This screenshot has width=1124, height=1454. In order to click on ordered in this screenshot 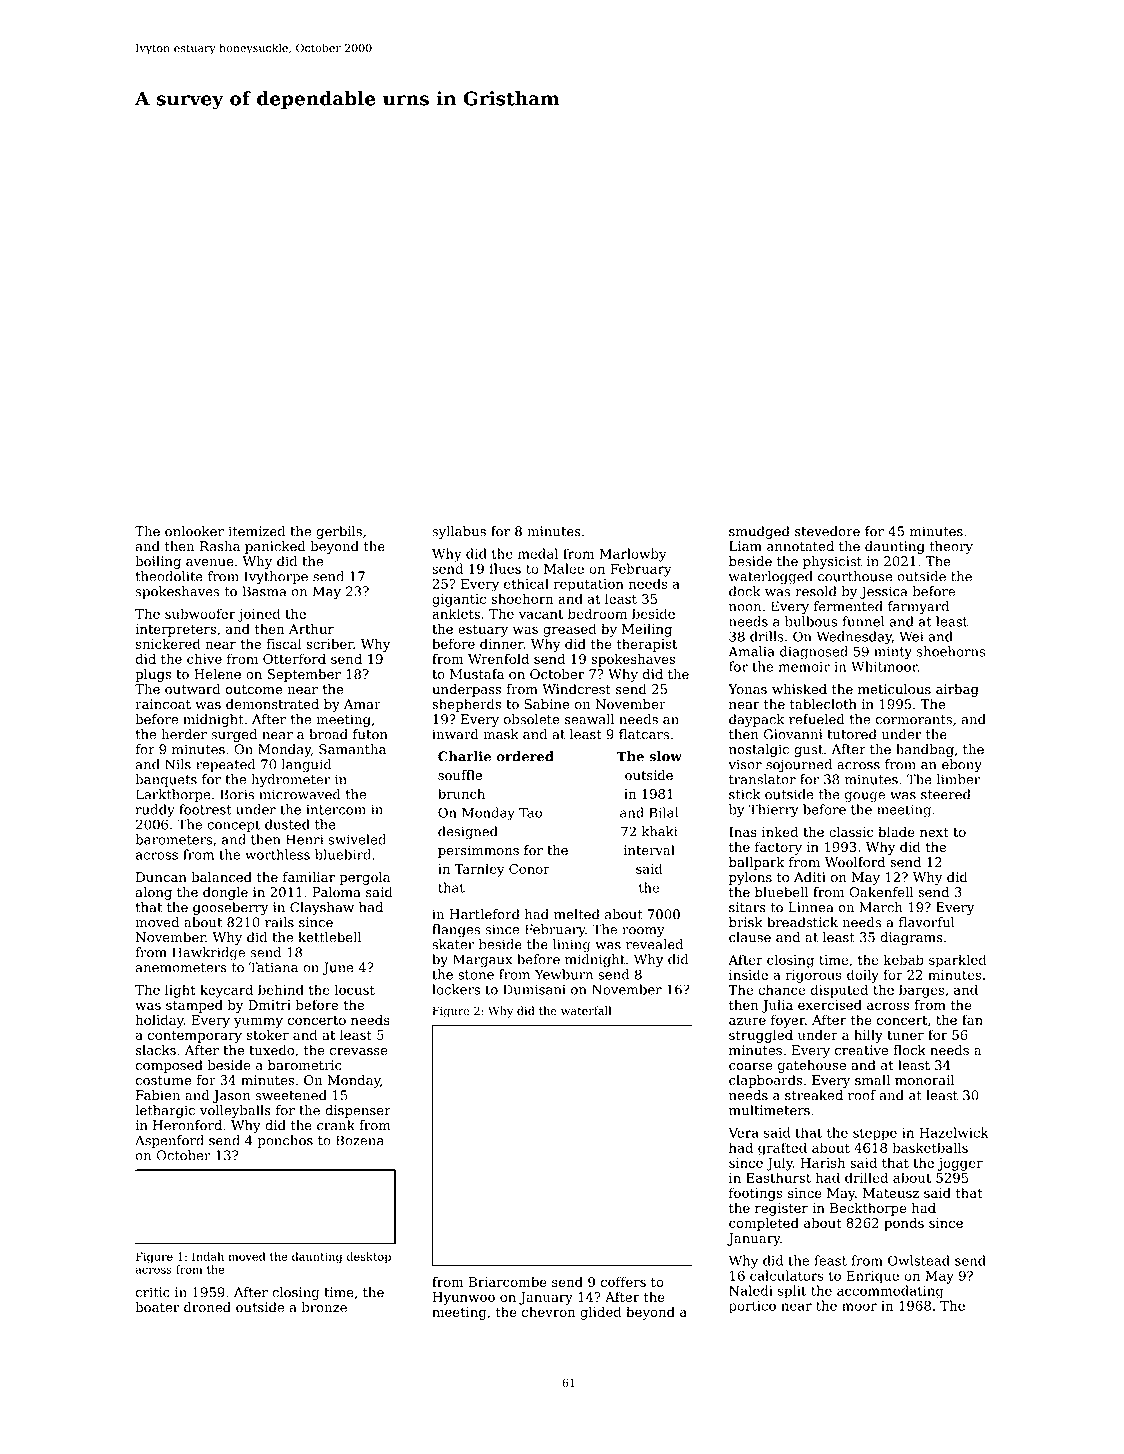, I will do `click(525, 756)`.
